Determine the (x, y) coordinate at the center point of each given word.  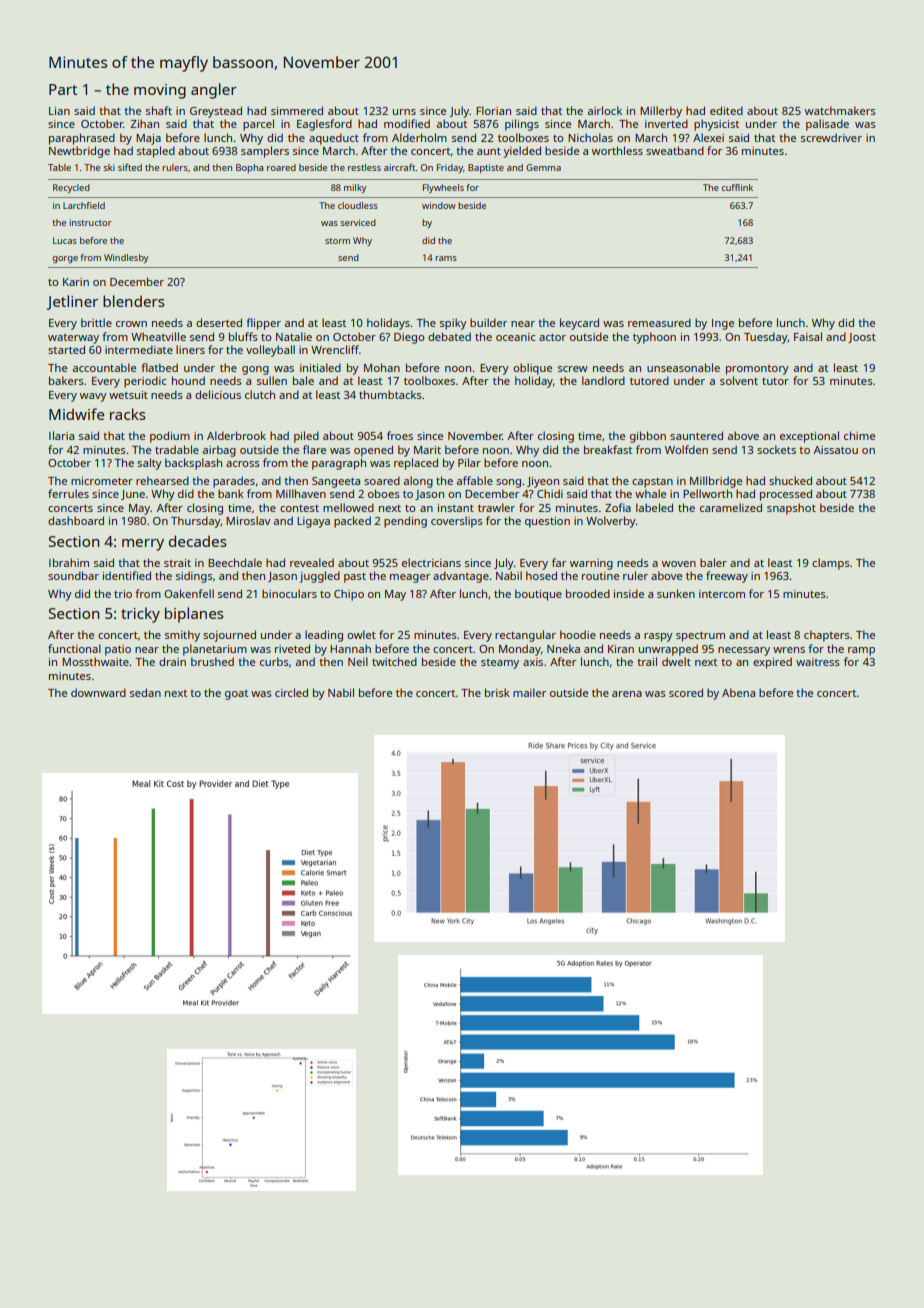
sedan (145, 692)
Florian (493, 110)
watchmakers (840, 110)
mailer (529, 692)
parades (234, 482)
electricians (431, 562)
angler (214, 91)
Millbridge (716, 482)
